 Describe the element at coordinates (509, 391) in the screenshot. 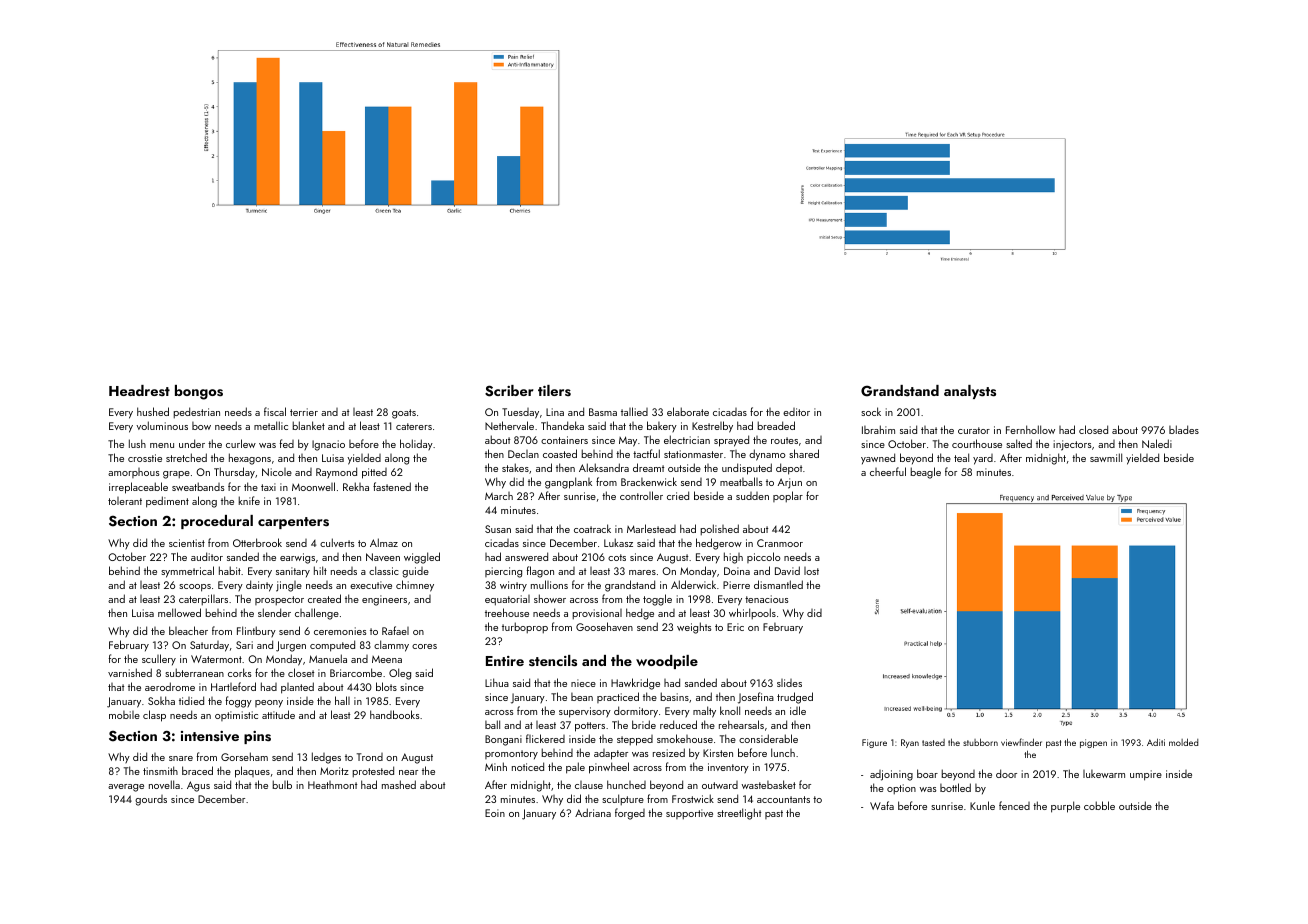

I see `Scriber` at that location.
